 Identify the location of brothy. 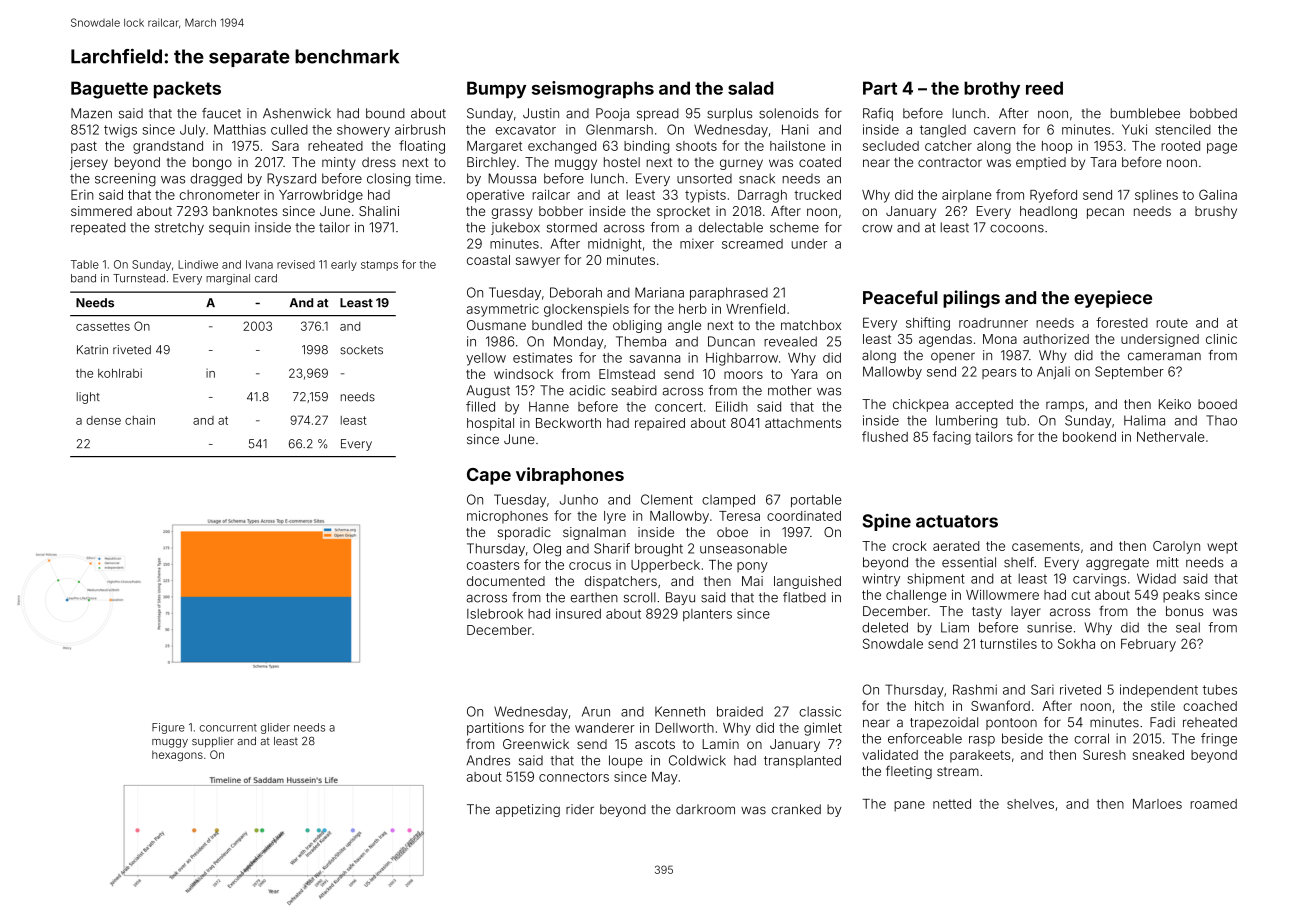
(992, 90).
